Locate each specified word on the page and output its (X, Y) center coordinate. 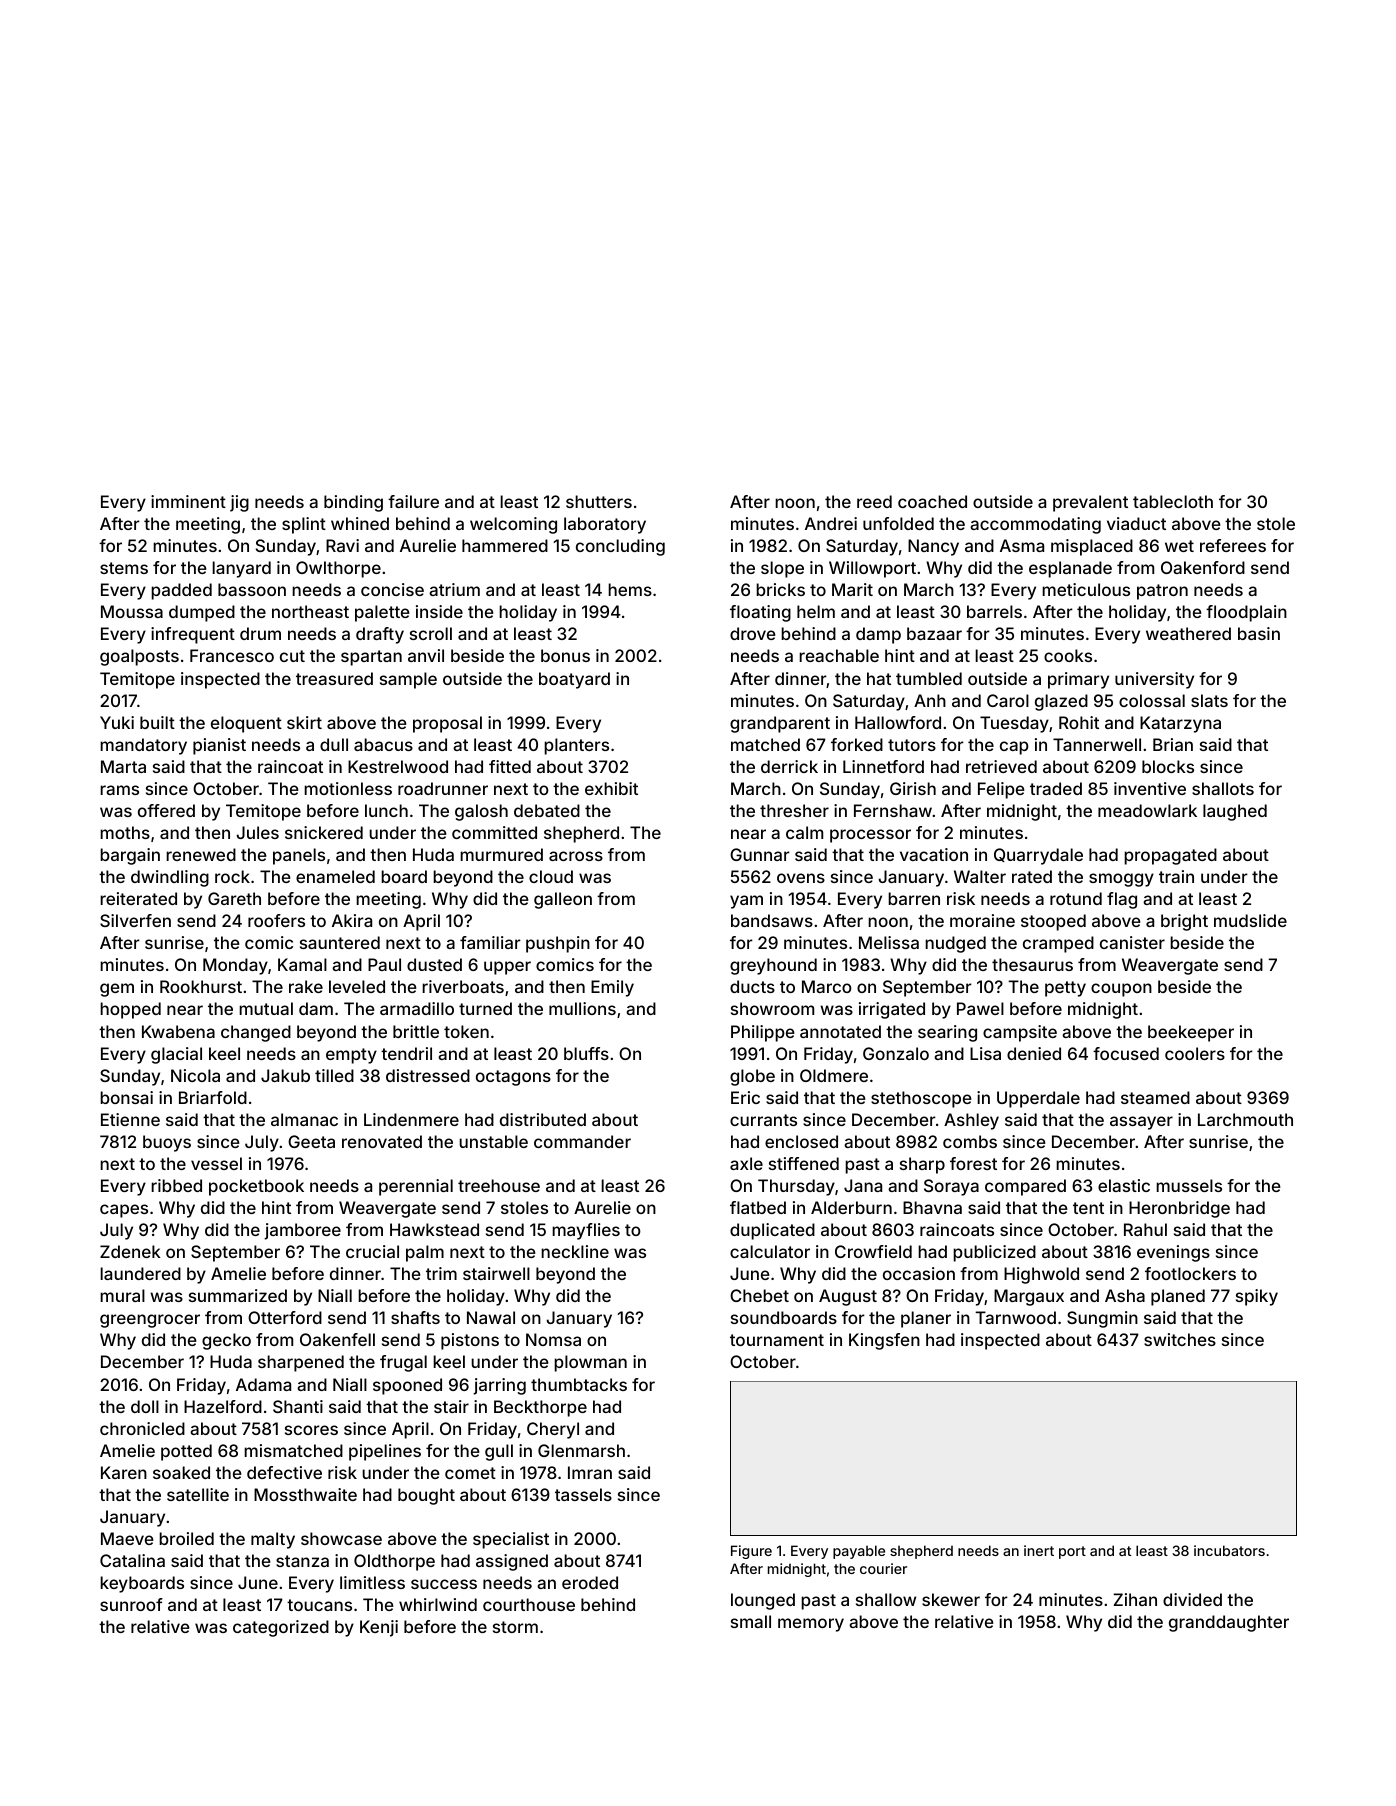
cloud (551, 876)
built (157, 722)
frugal (403, 1363)
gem (117, 990)
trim (441, 1273)
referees (1233, 545)
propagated (1170, 856)
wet (1179, 546)
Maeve (127, 1538)
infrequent (193, 635)
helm (816, 611)
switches (1180, 1339)
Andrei (831, 523)
